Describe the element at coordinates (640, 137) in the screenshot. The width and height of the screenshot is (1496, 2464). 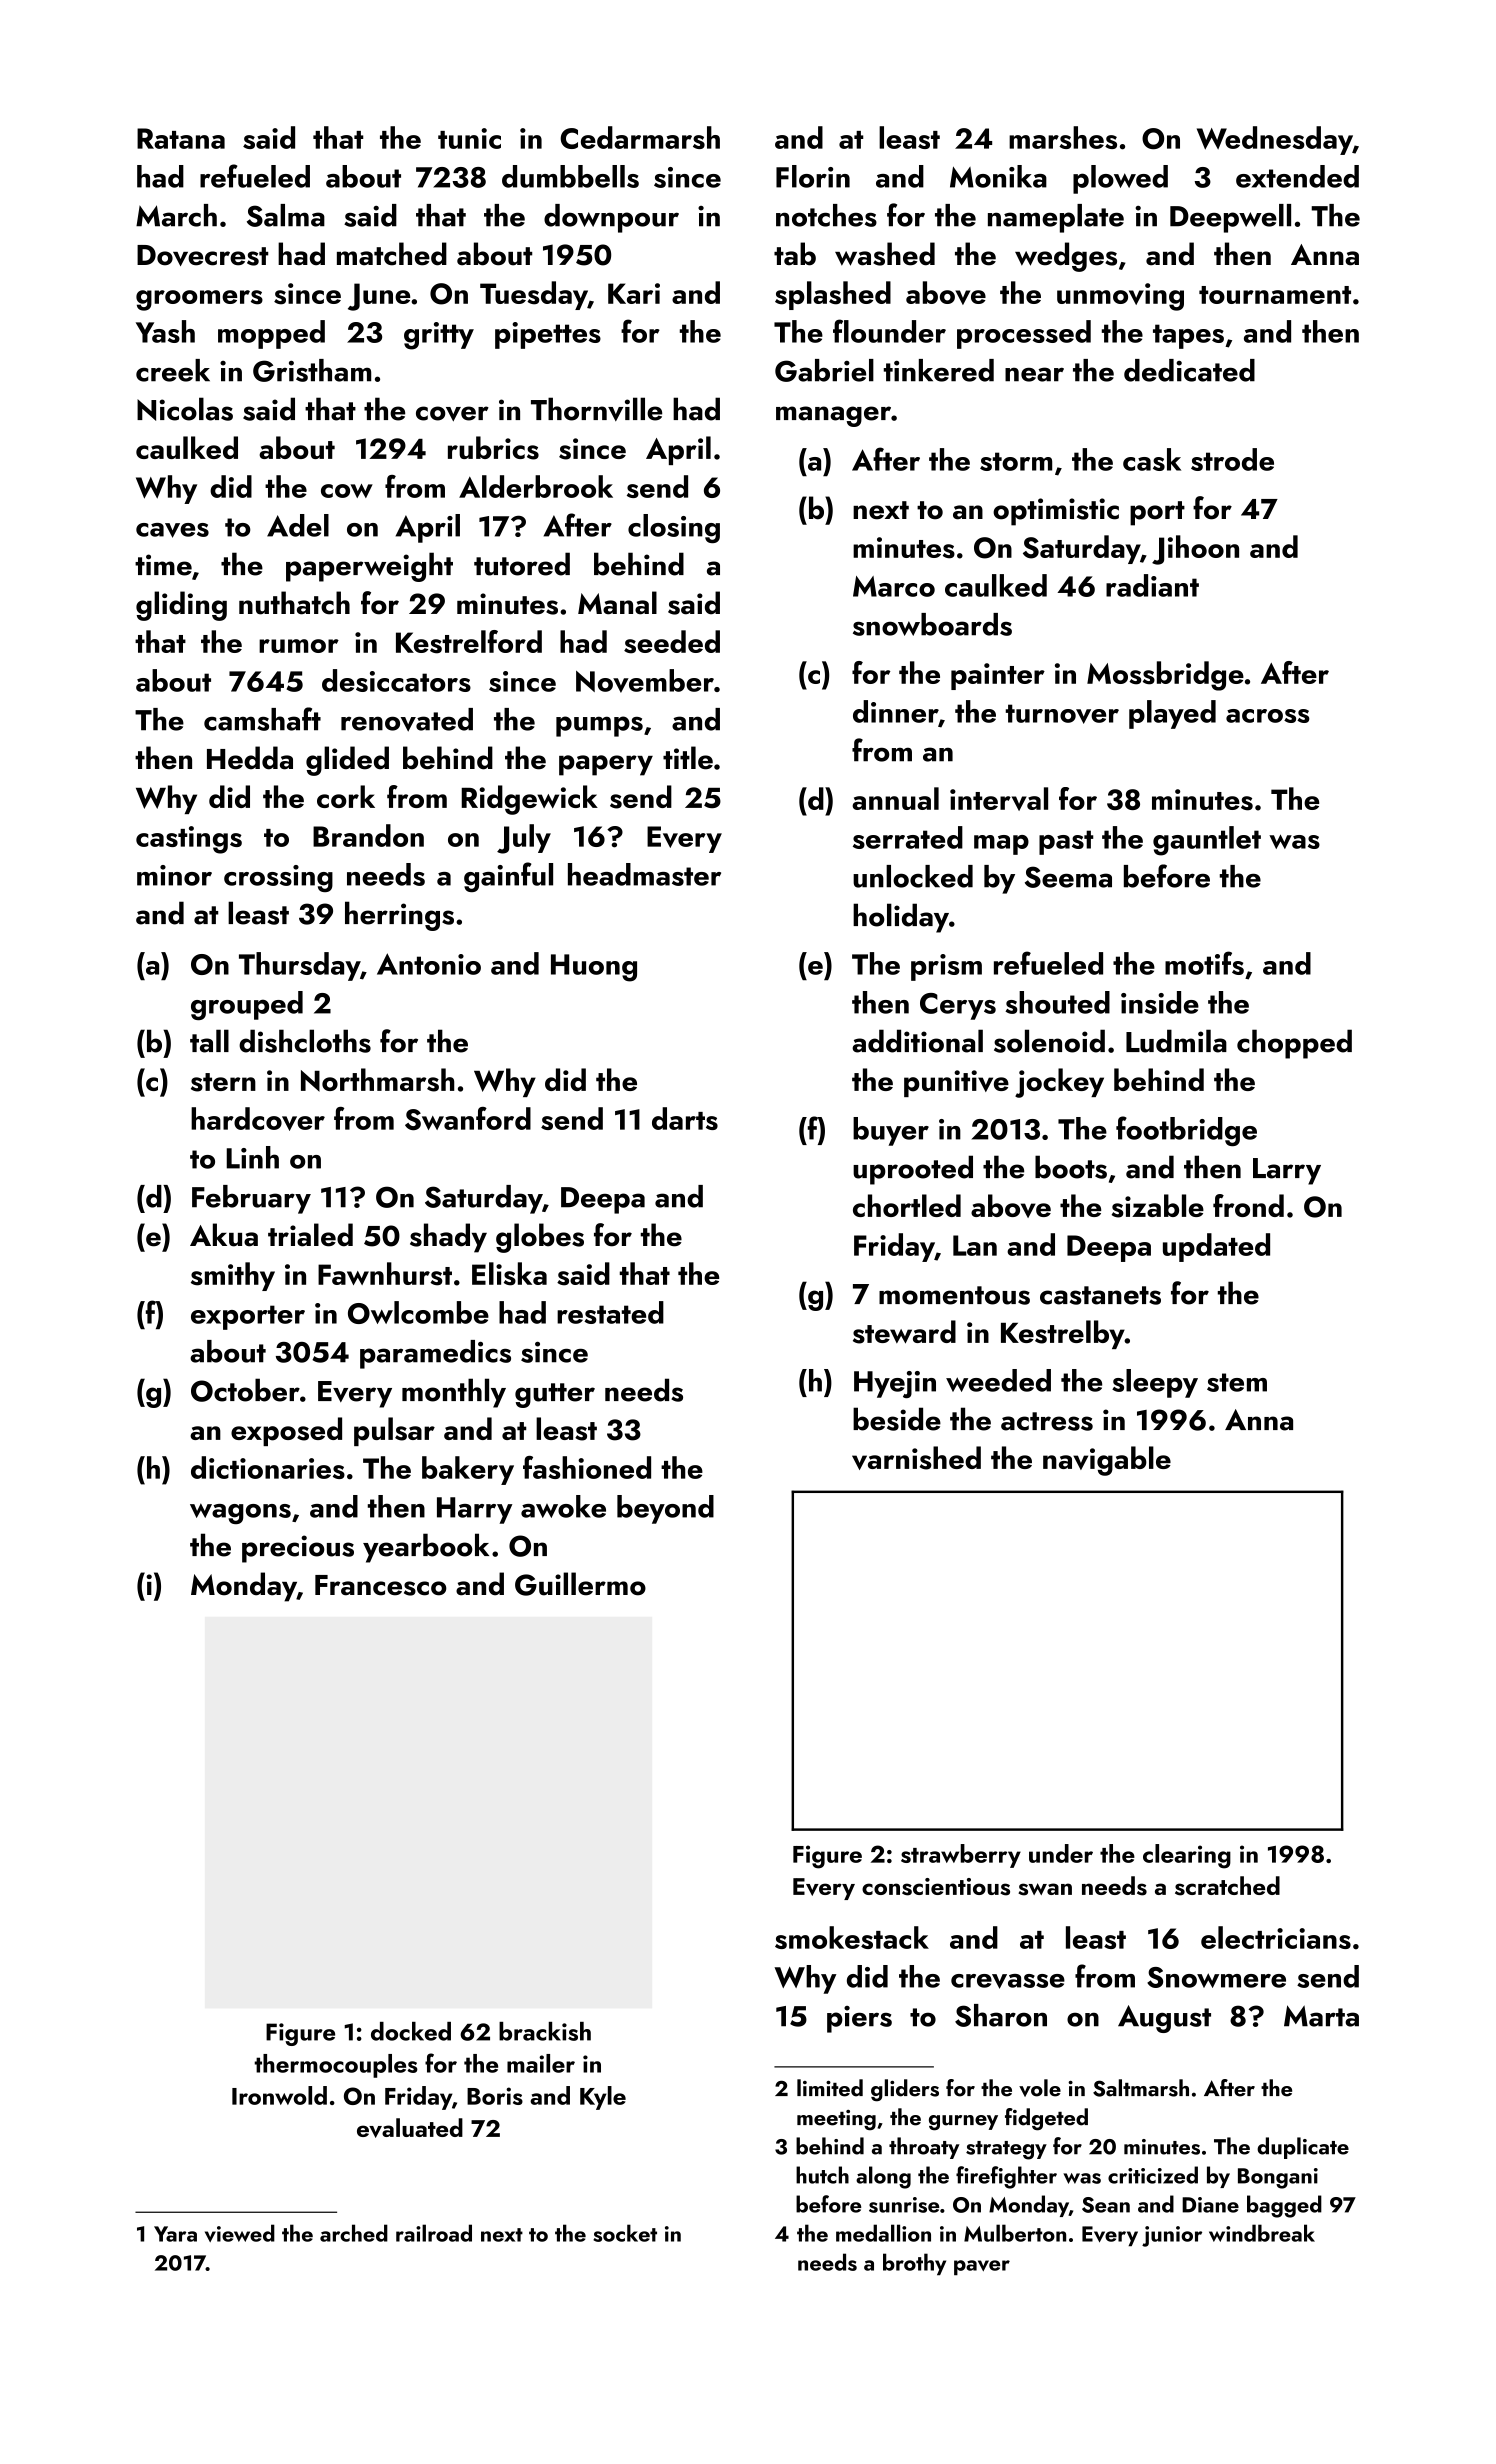
I see `Cedarmarsh` at that location.
